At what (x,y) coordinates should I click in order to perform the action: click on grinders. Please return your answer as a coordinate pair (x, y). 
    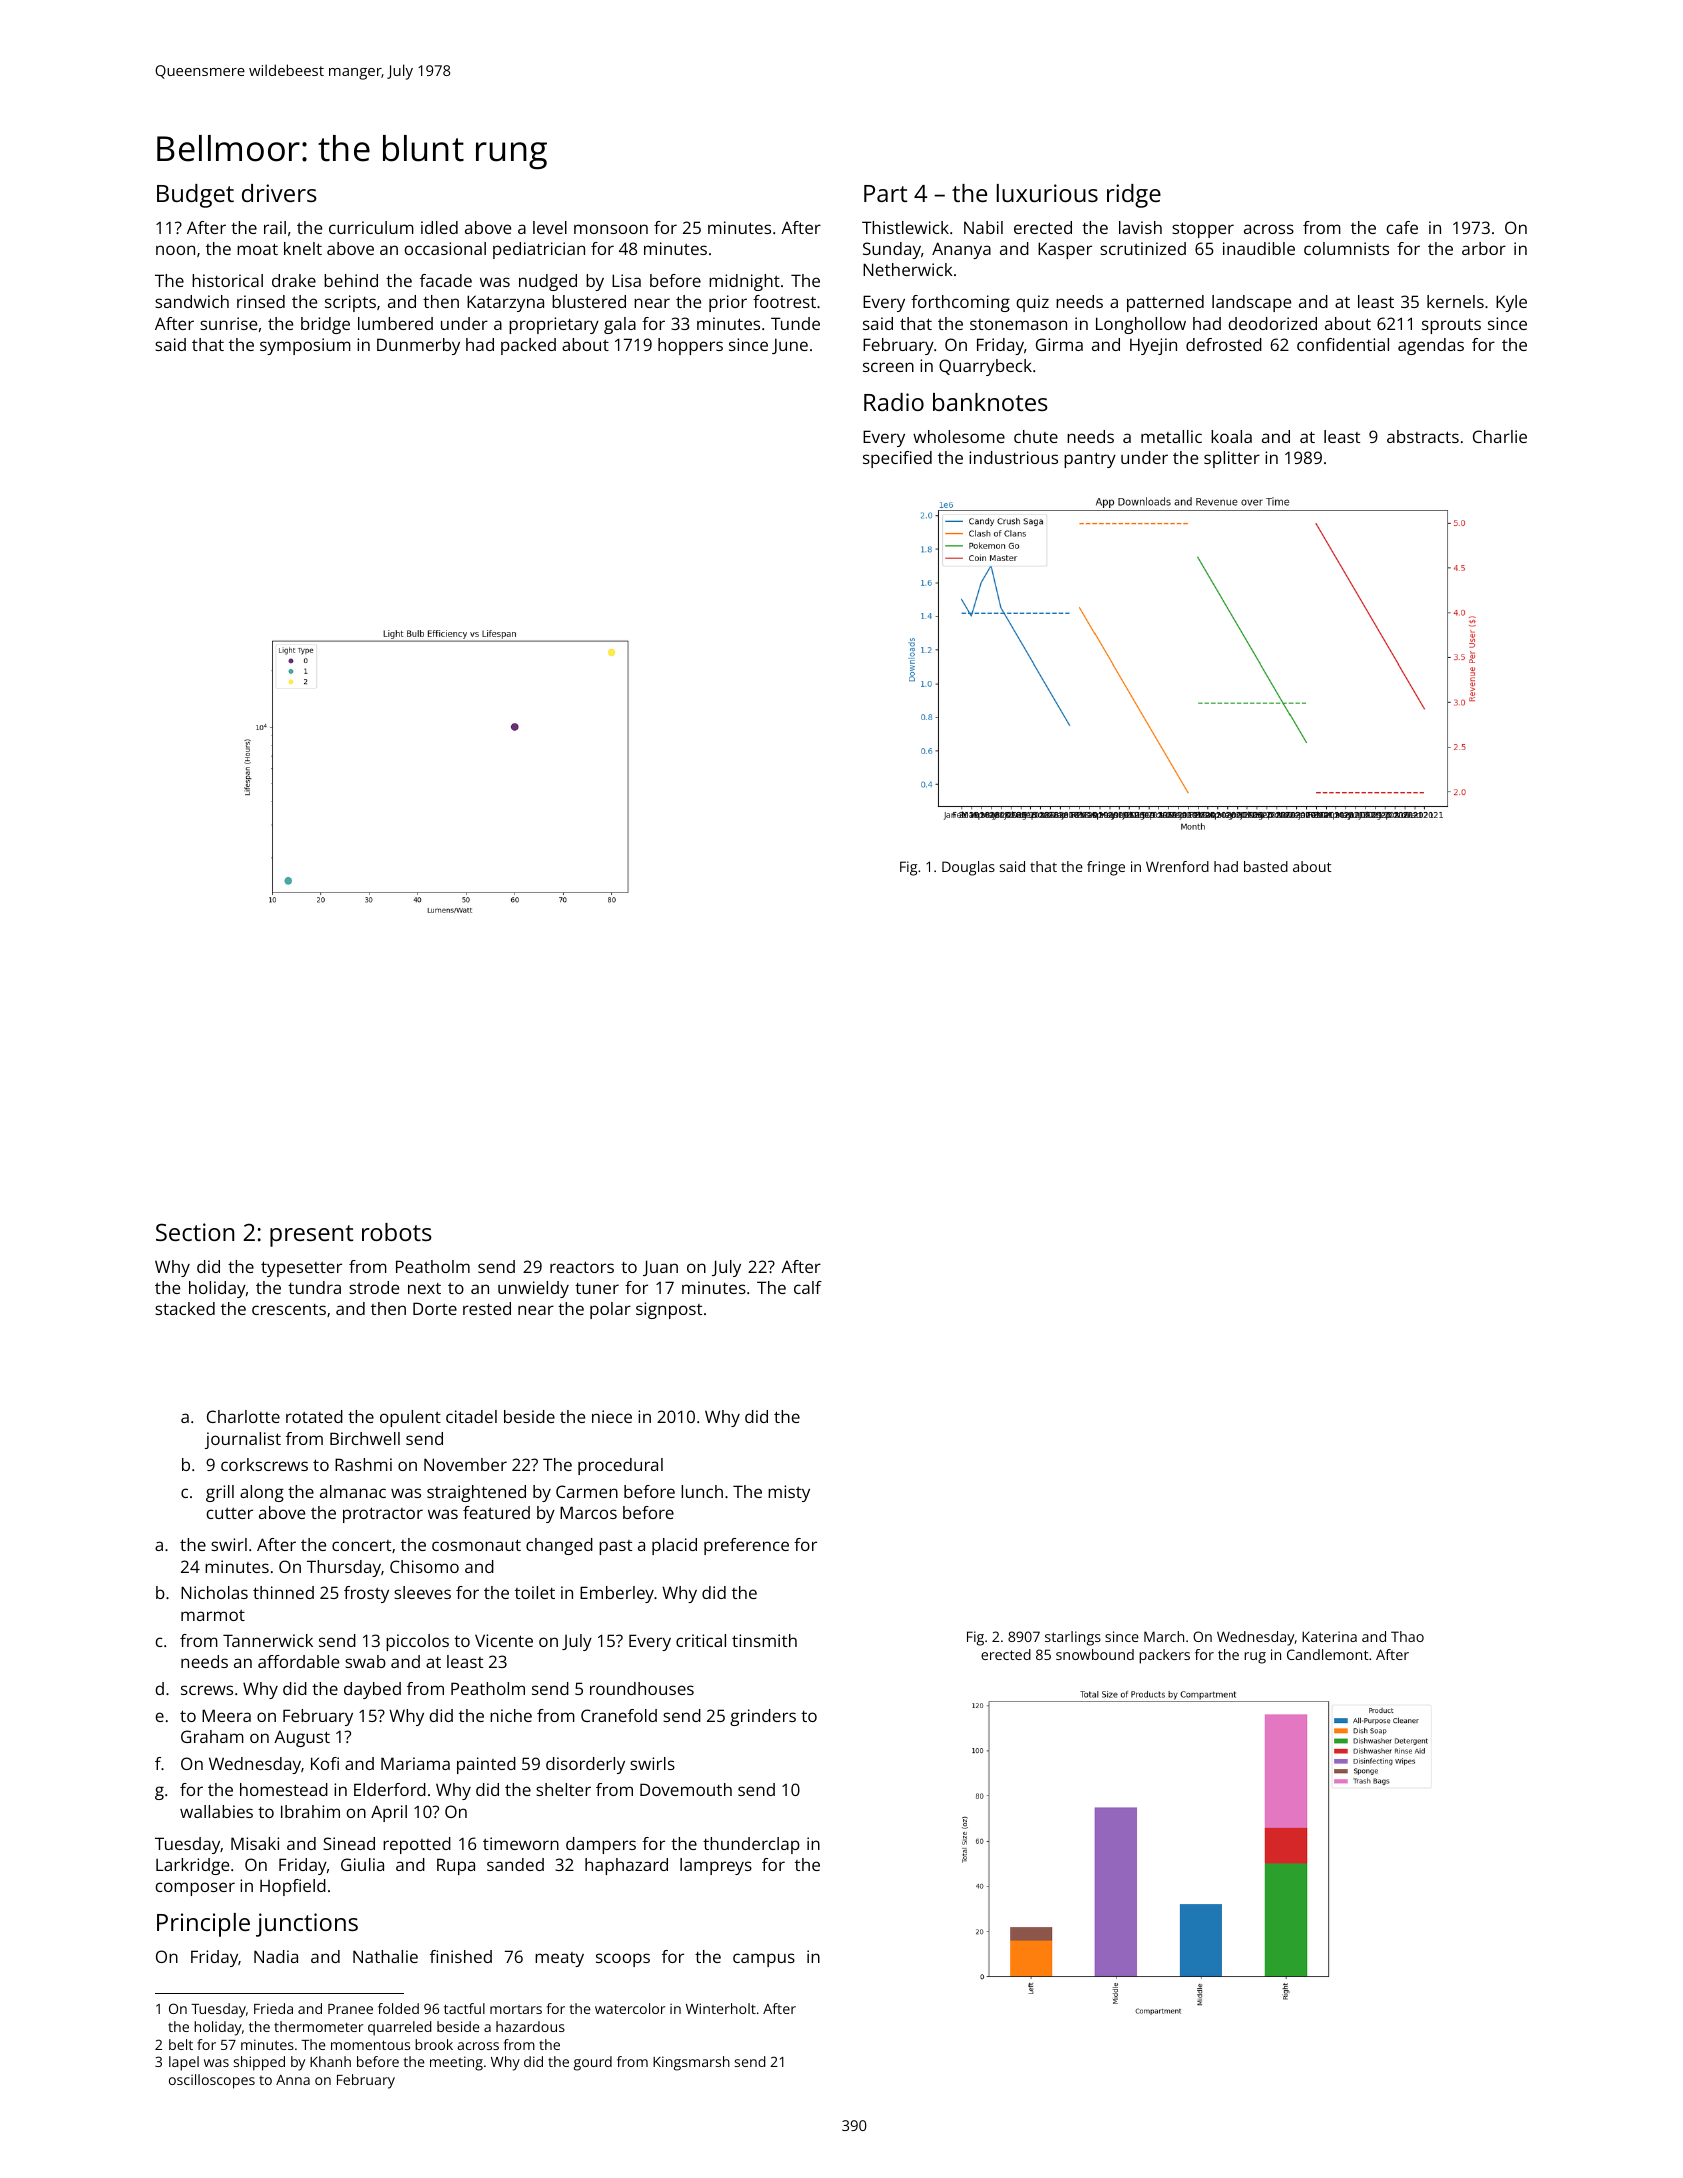
    Looking at the image, I should click on (763, 1717).
